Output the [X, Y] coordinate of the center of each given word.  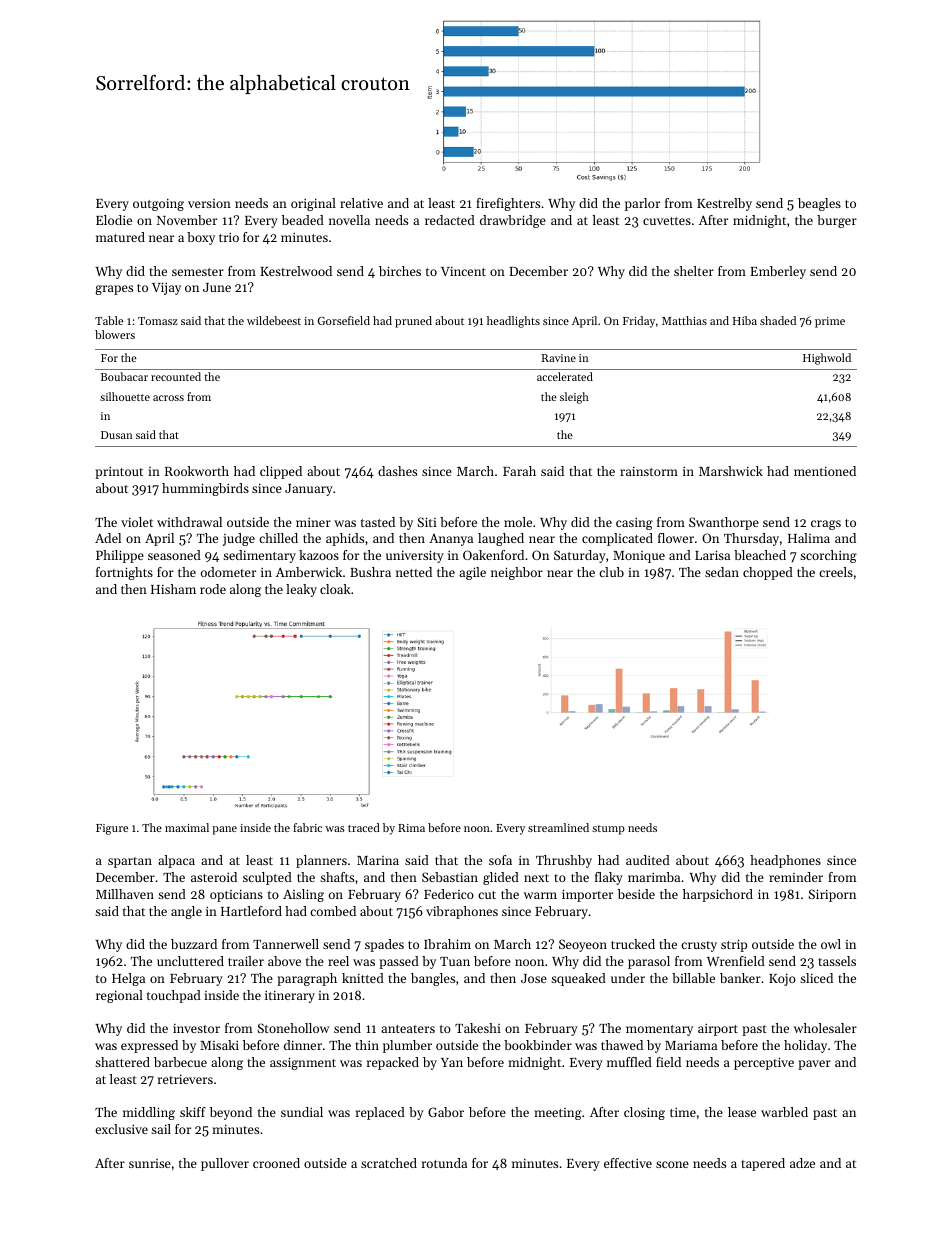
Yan [452, 1062]
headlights [513, 322]
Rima [411, 828]
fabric [307, 827]
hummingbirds [205, 489]
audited [648, 860]
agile [472, 573]
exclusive [121, 1129]
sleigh [574, 398]
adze [802, 1163]
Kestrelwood [296, 271]
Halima [809, 538]
